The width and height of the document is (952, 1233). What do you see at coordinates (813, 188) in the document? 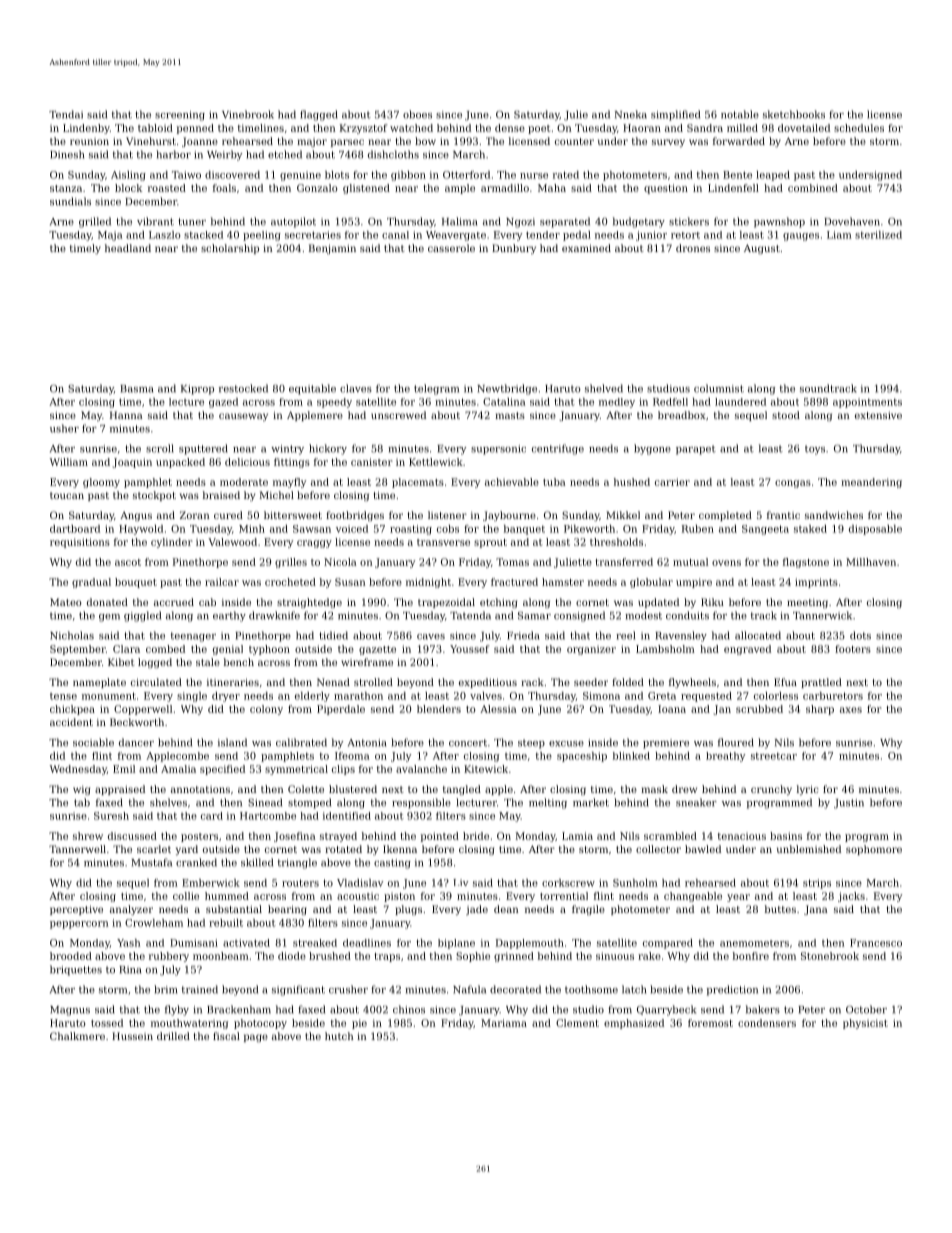
I see `combined` at bounding box center [813, 188].
